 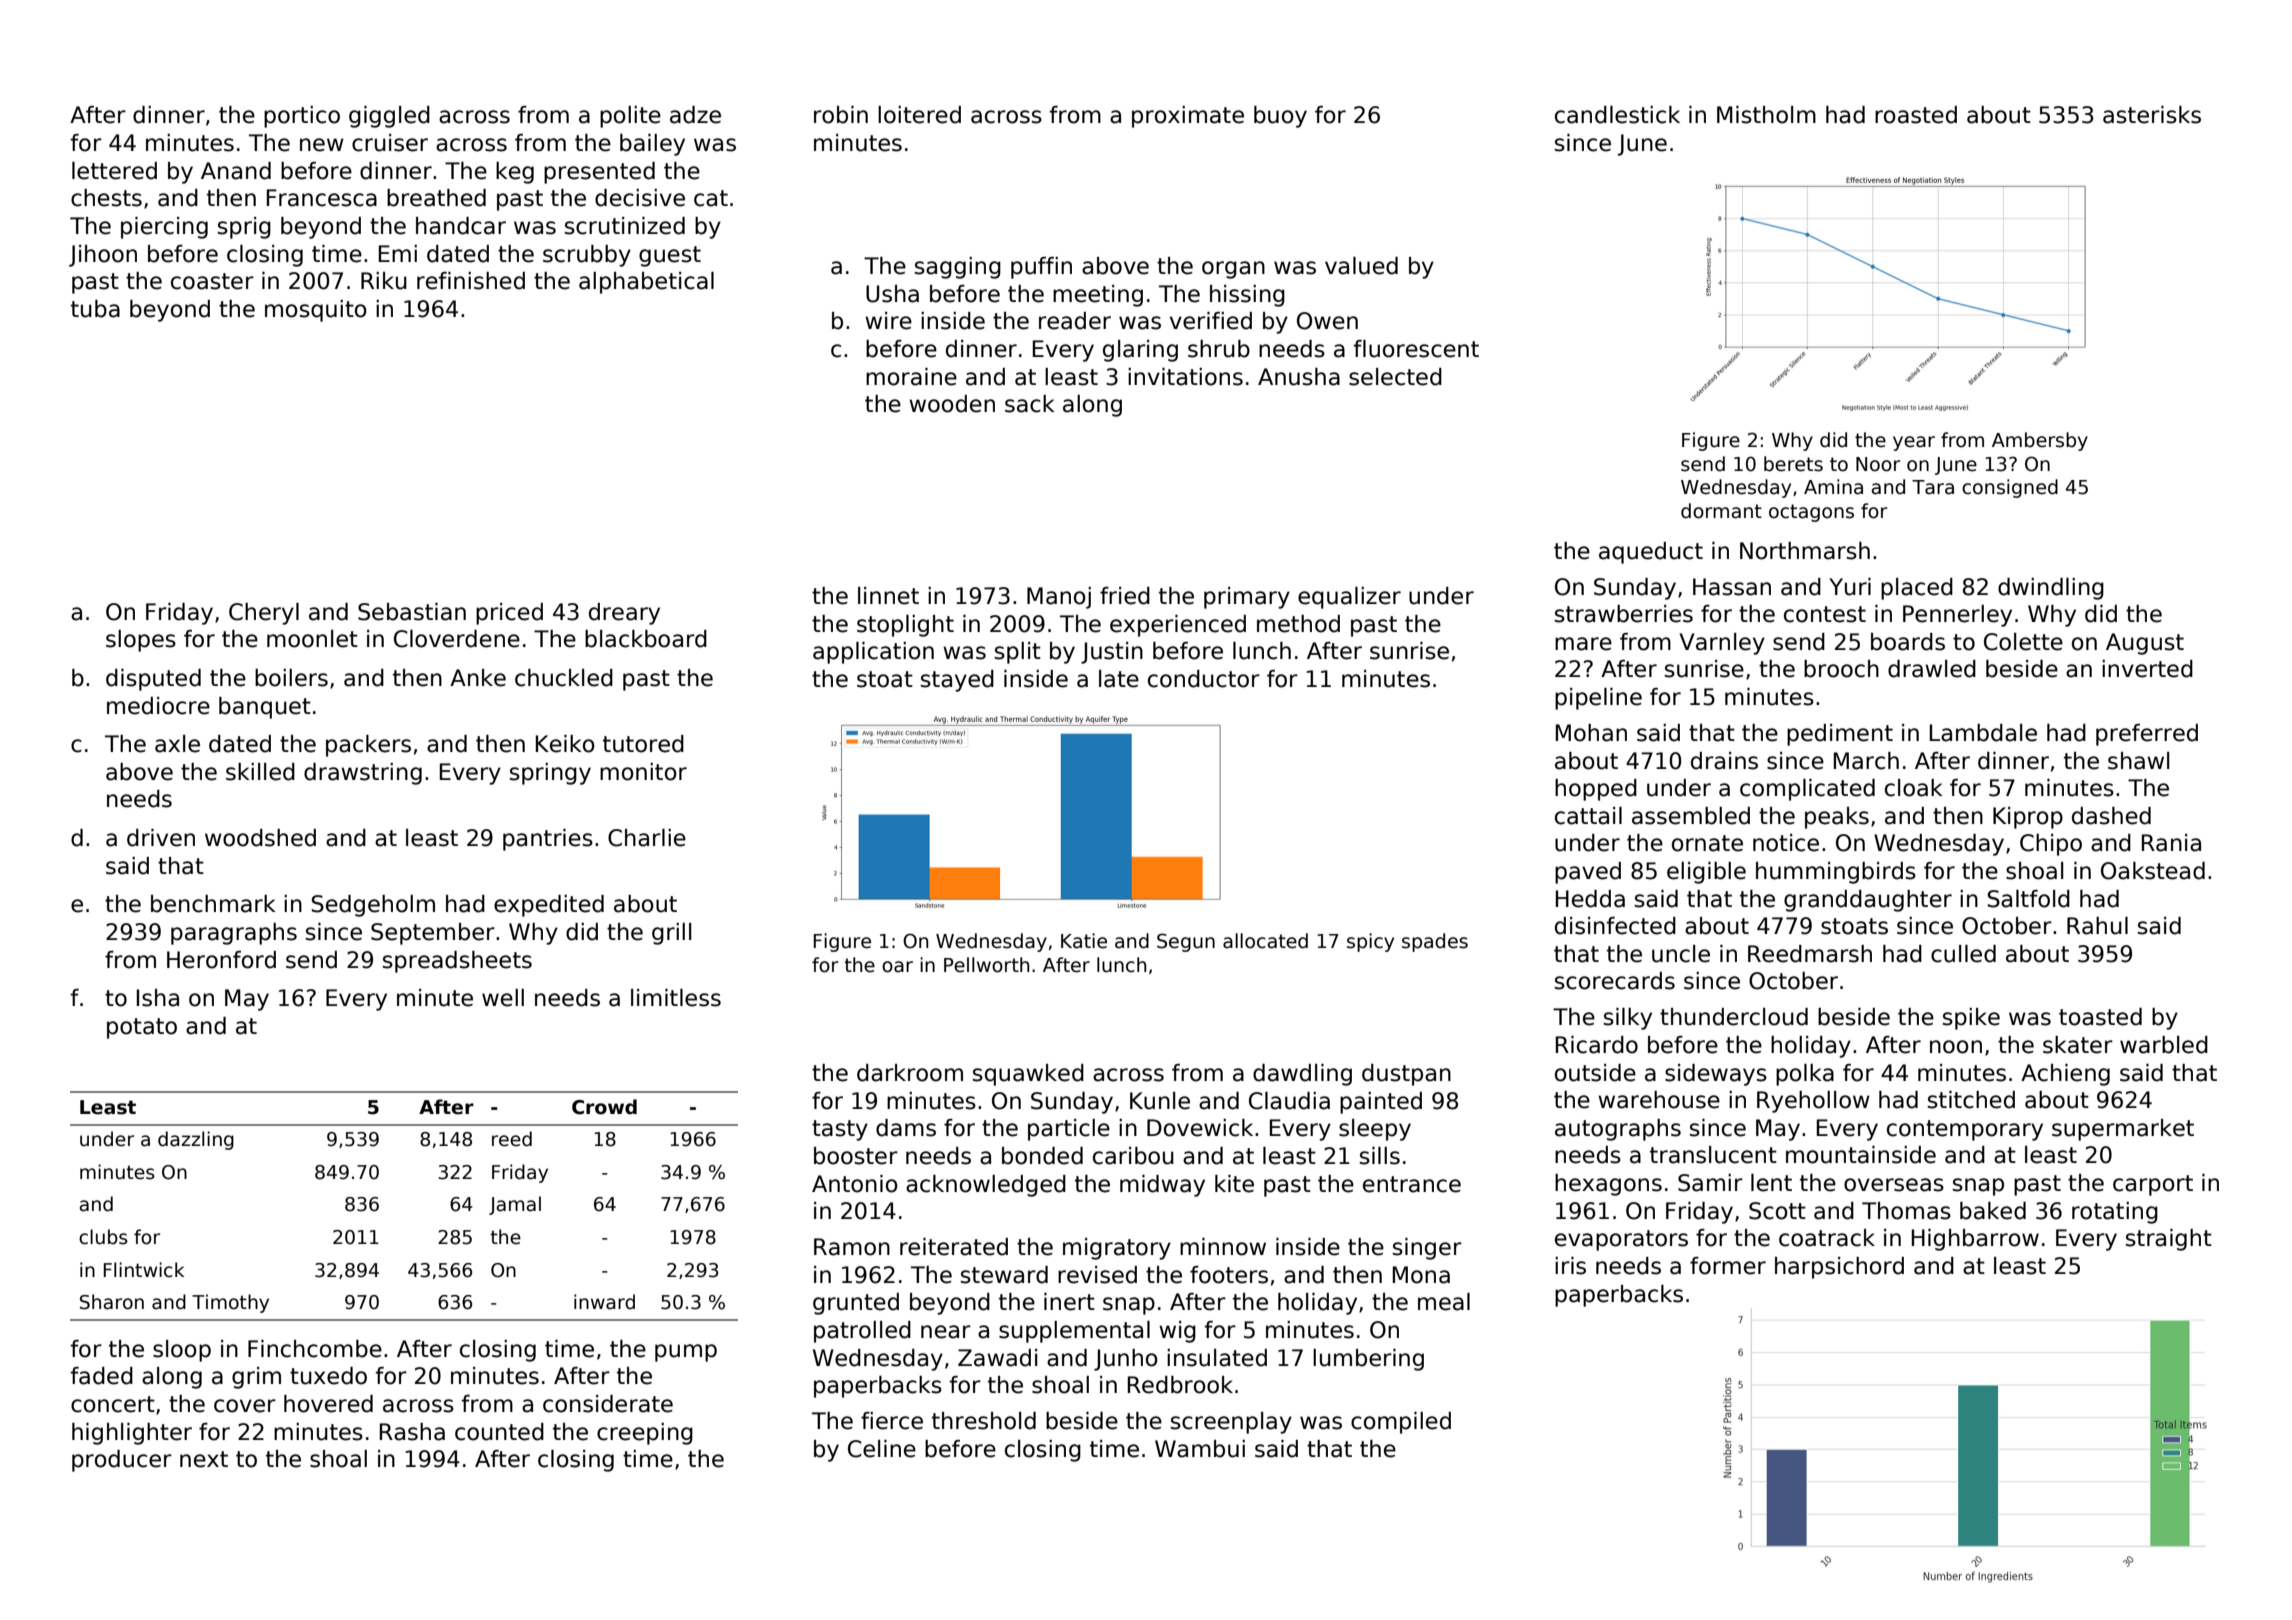 I want to click on organ, so click(x=1233, y=270).
